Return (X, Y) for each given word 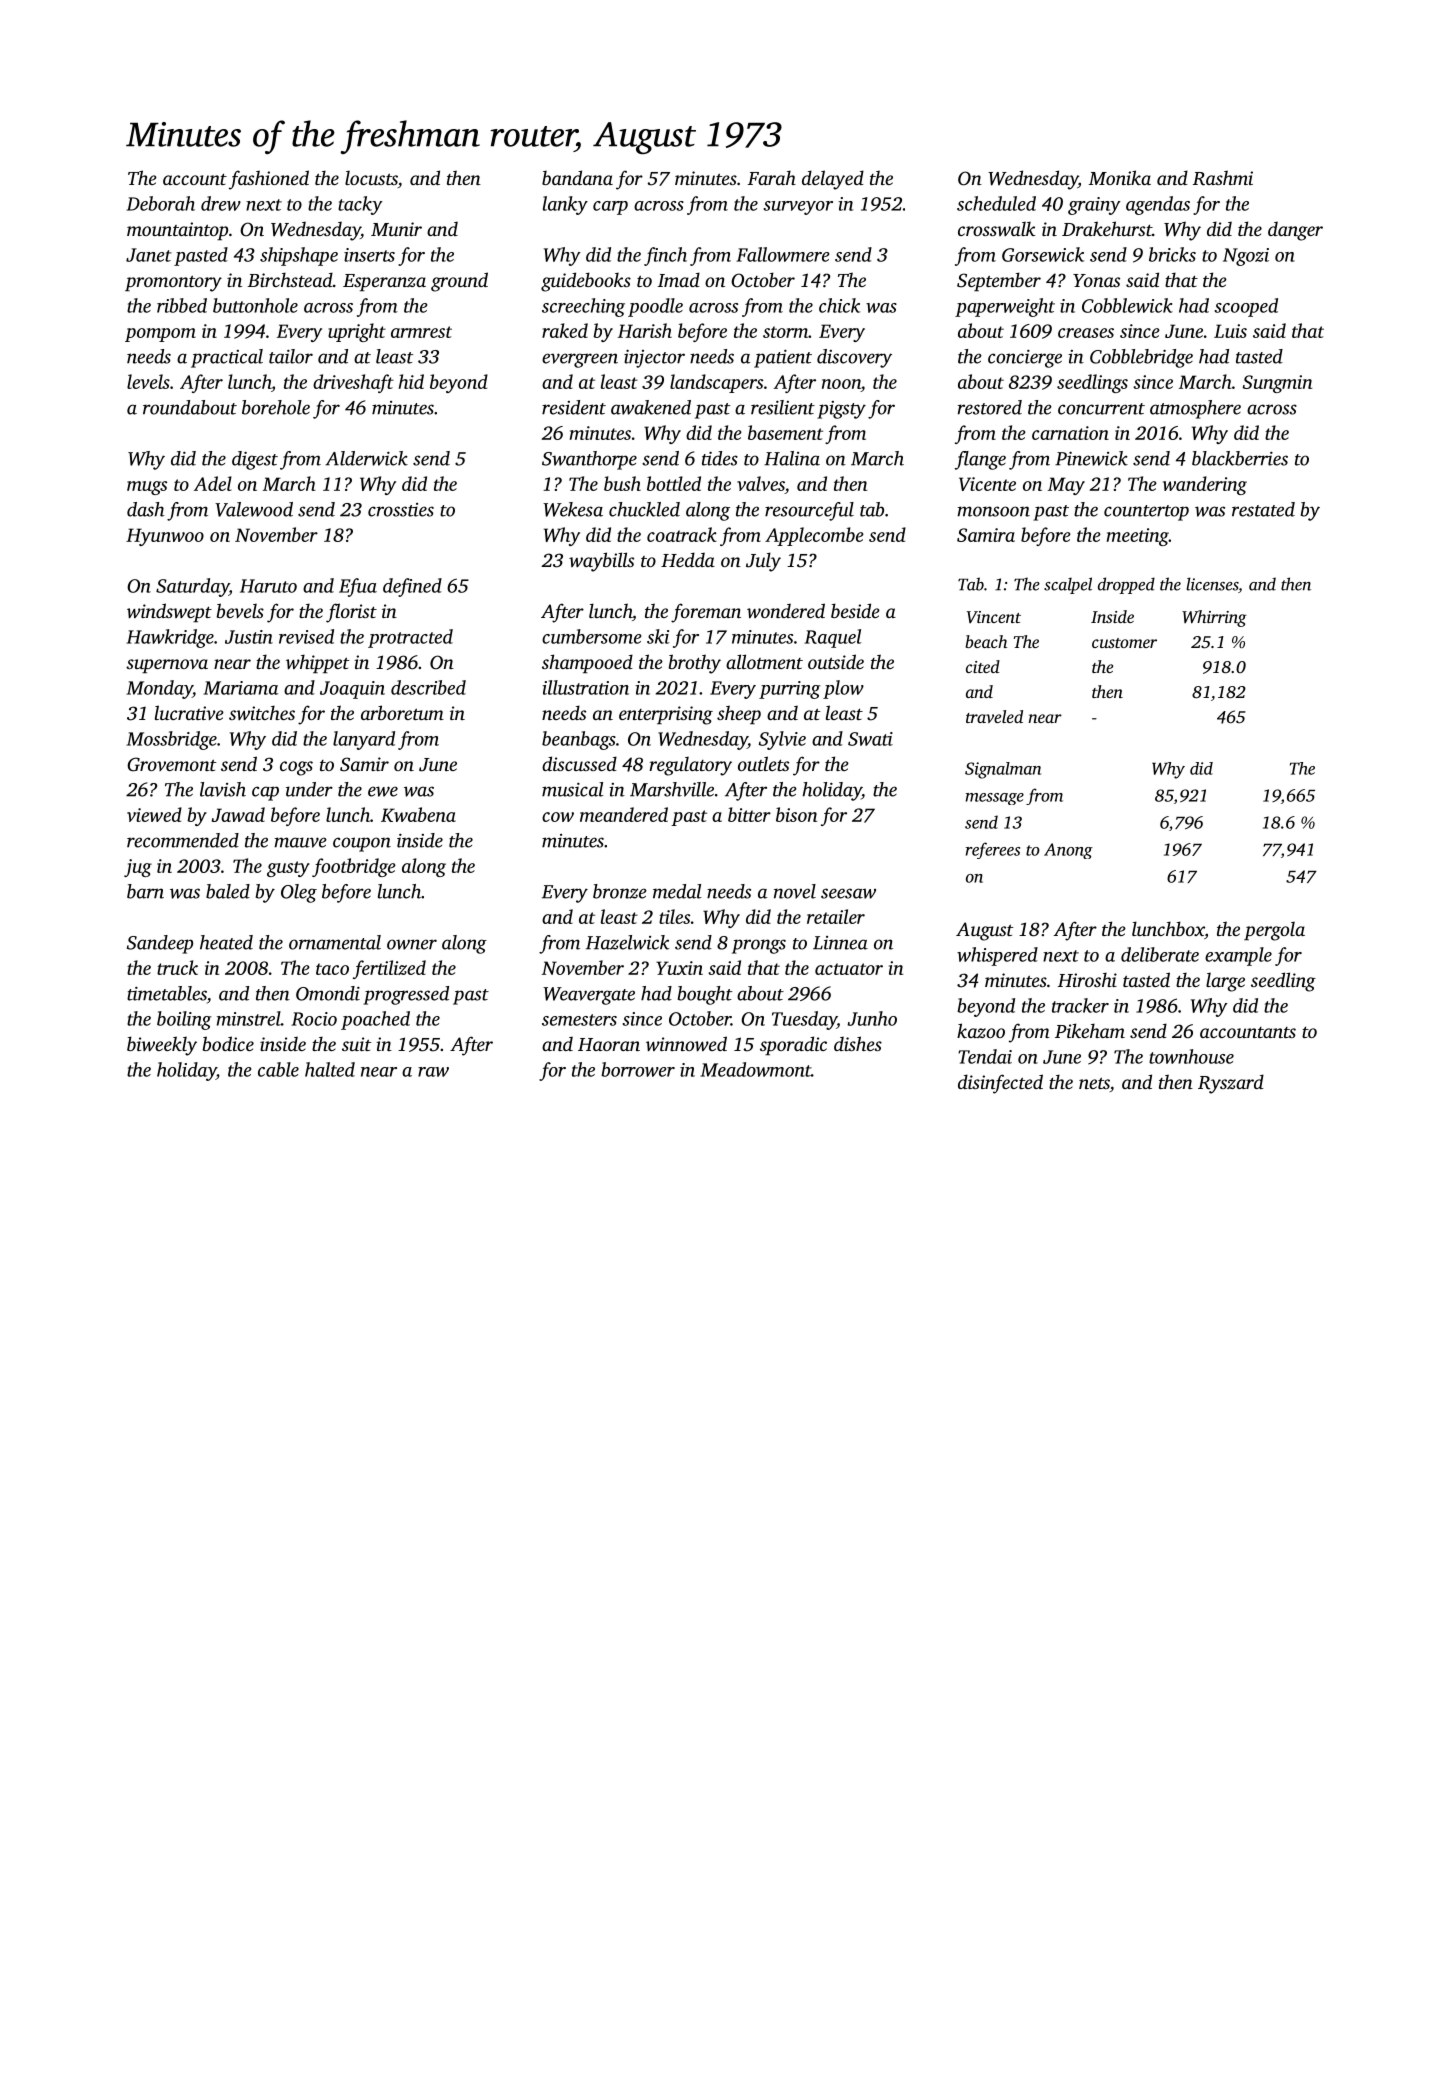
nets (1094, 1083)
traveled (994, 716)
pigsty (841, 410)
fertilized (389, 969)
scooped (1246, 307)
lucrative (189, 712)
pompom (160, 335)
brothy (694, 664)
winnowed (686, 1043)
